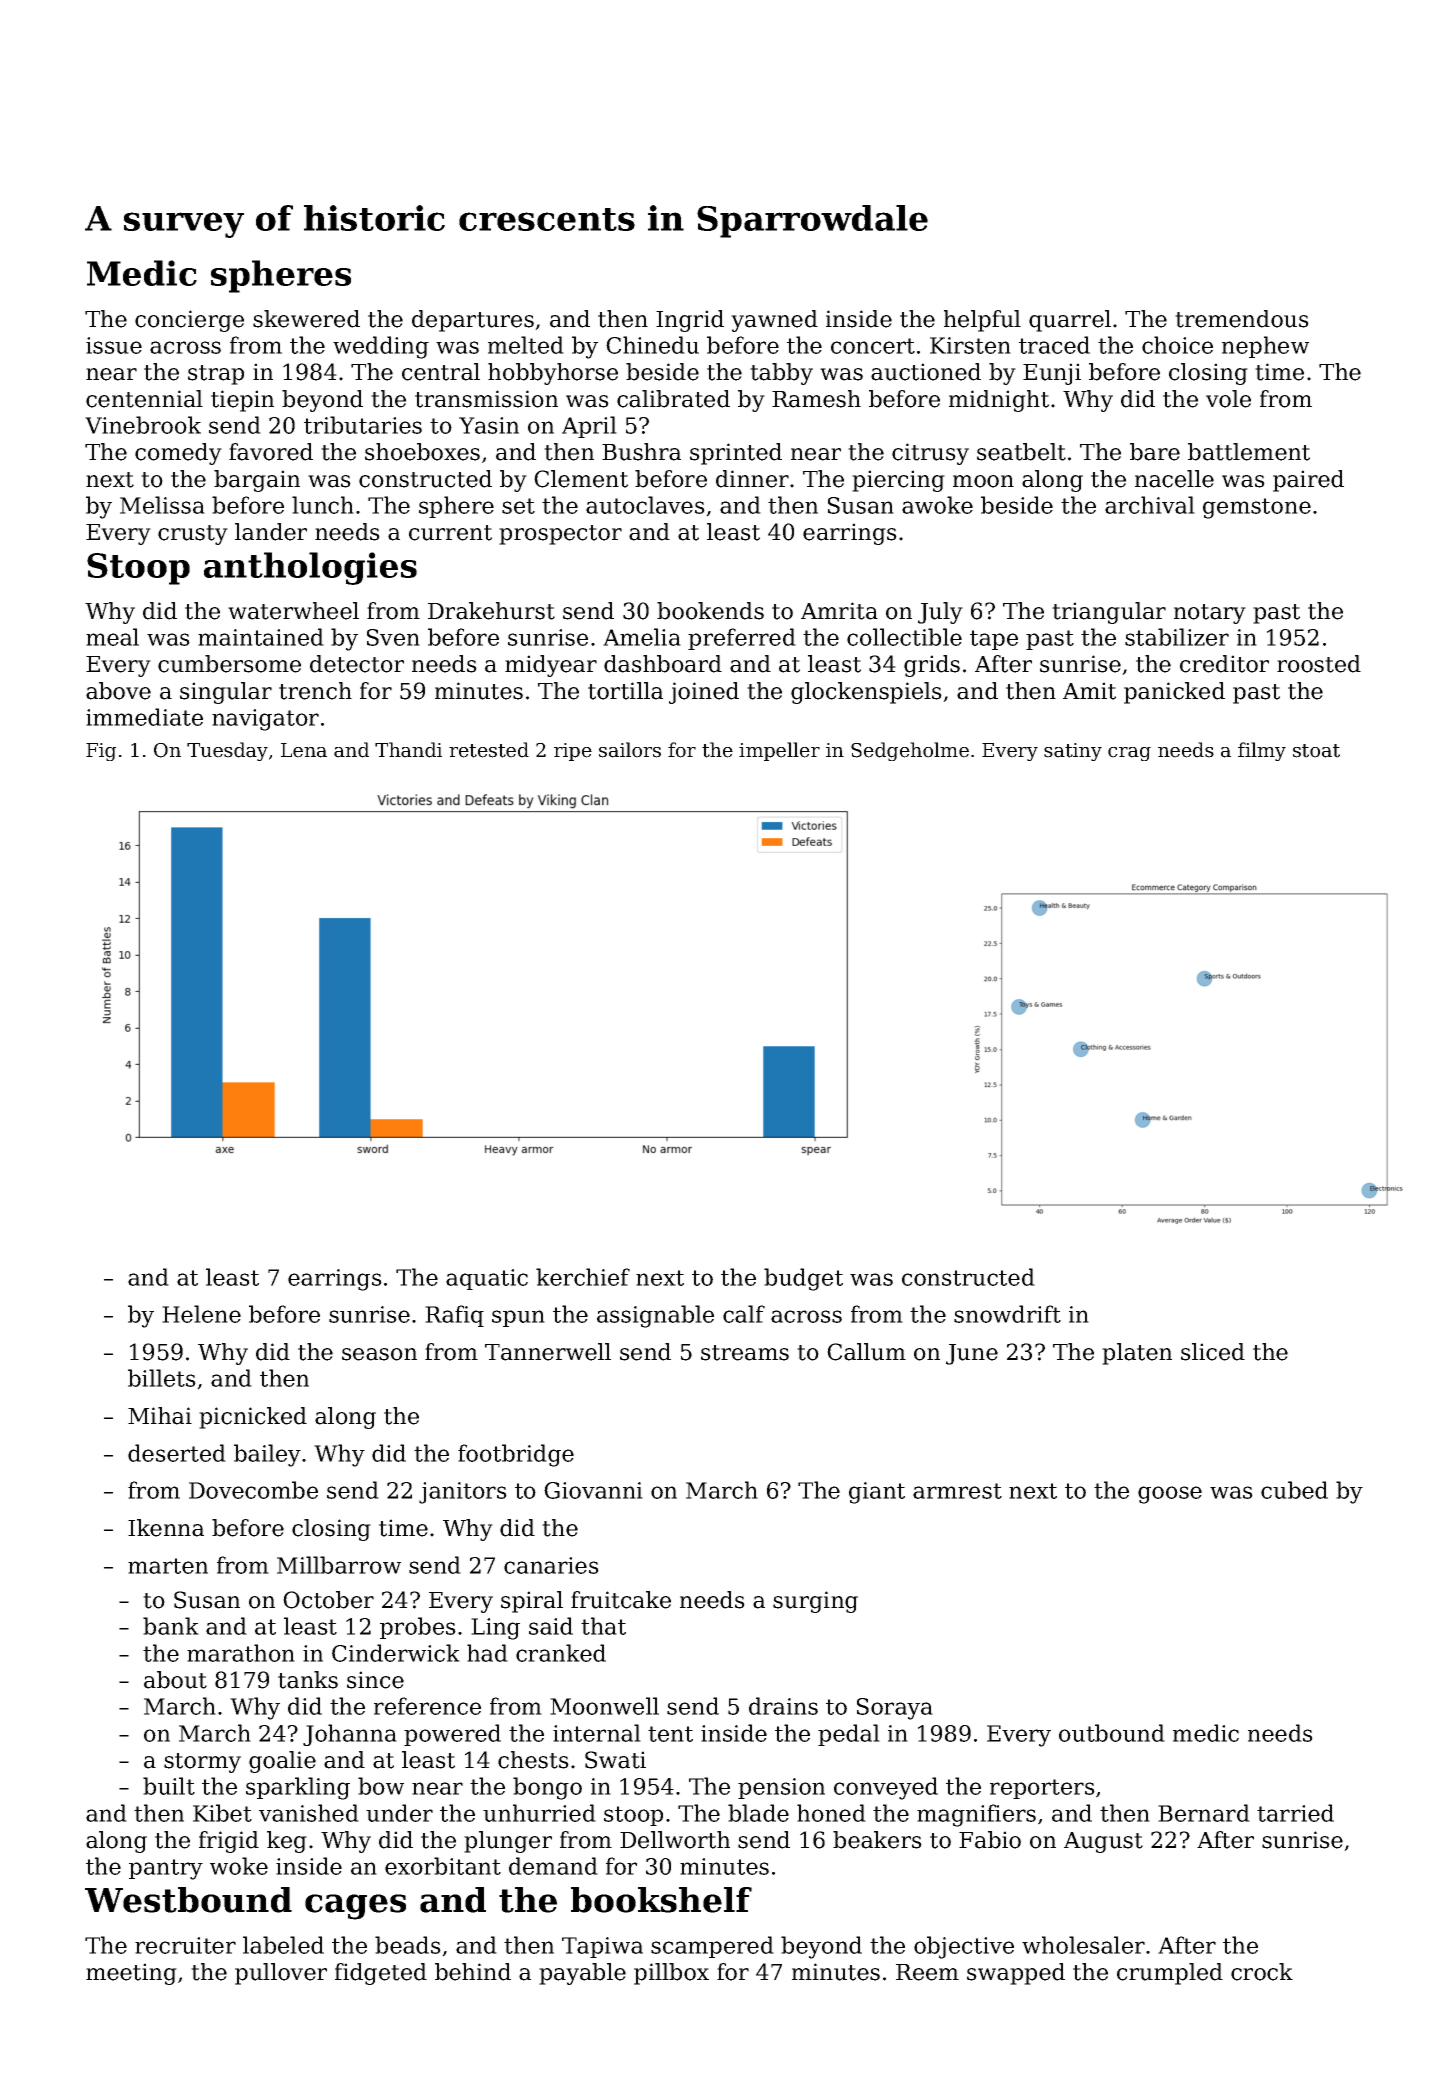 The height and width of the image is (2100, 1450). What do you see at coordinates (957, 1491) in the image?
I see `armrest` at bounding box center [957, 1491].
